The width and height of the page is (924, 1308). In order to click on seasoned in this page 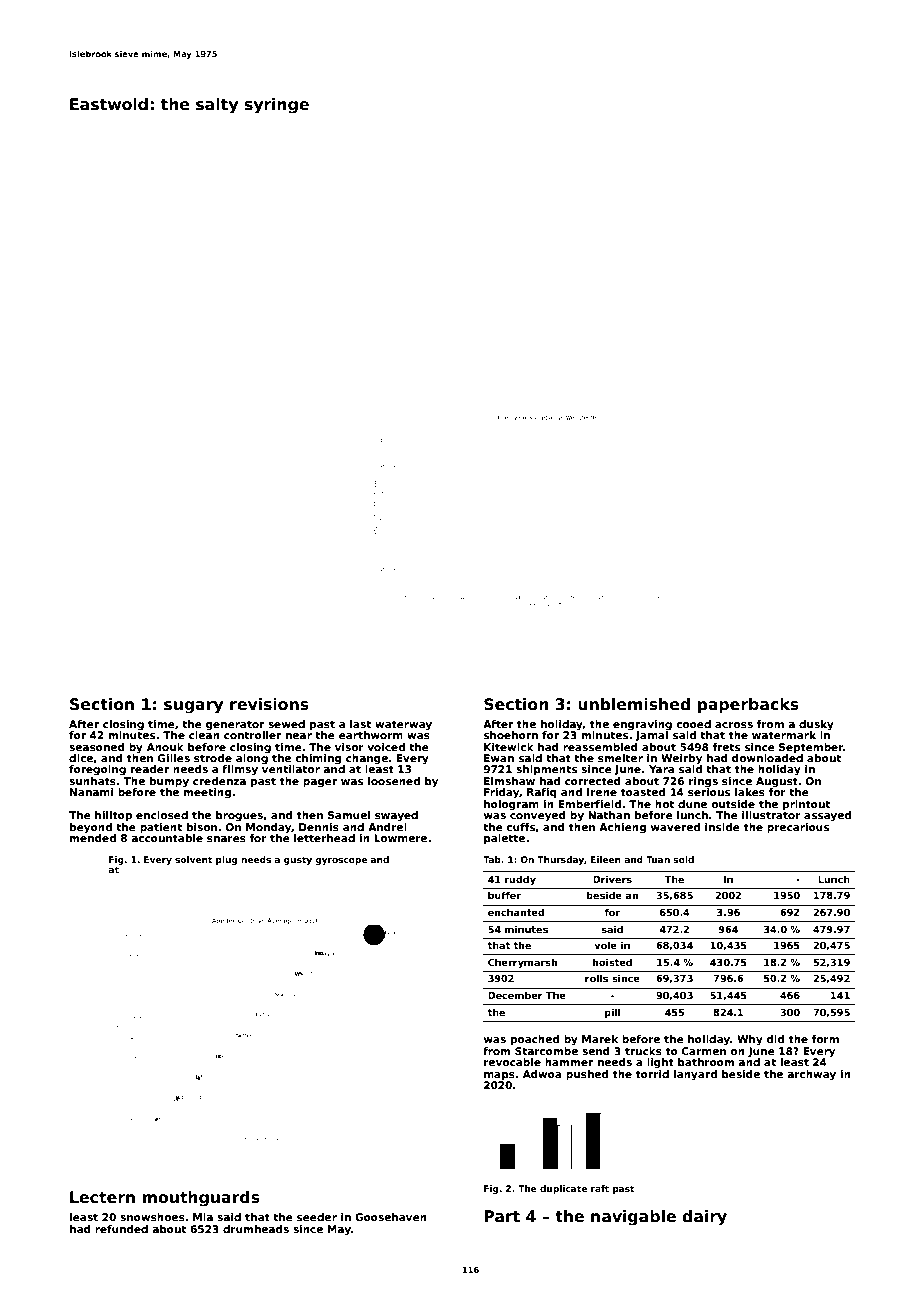, I will do `click(97, 747)`.
